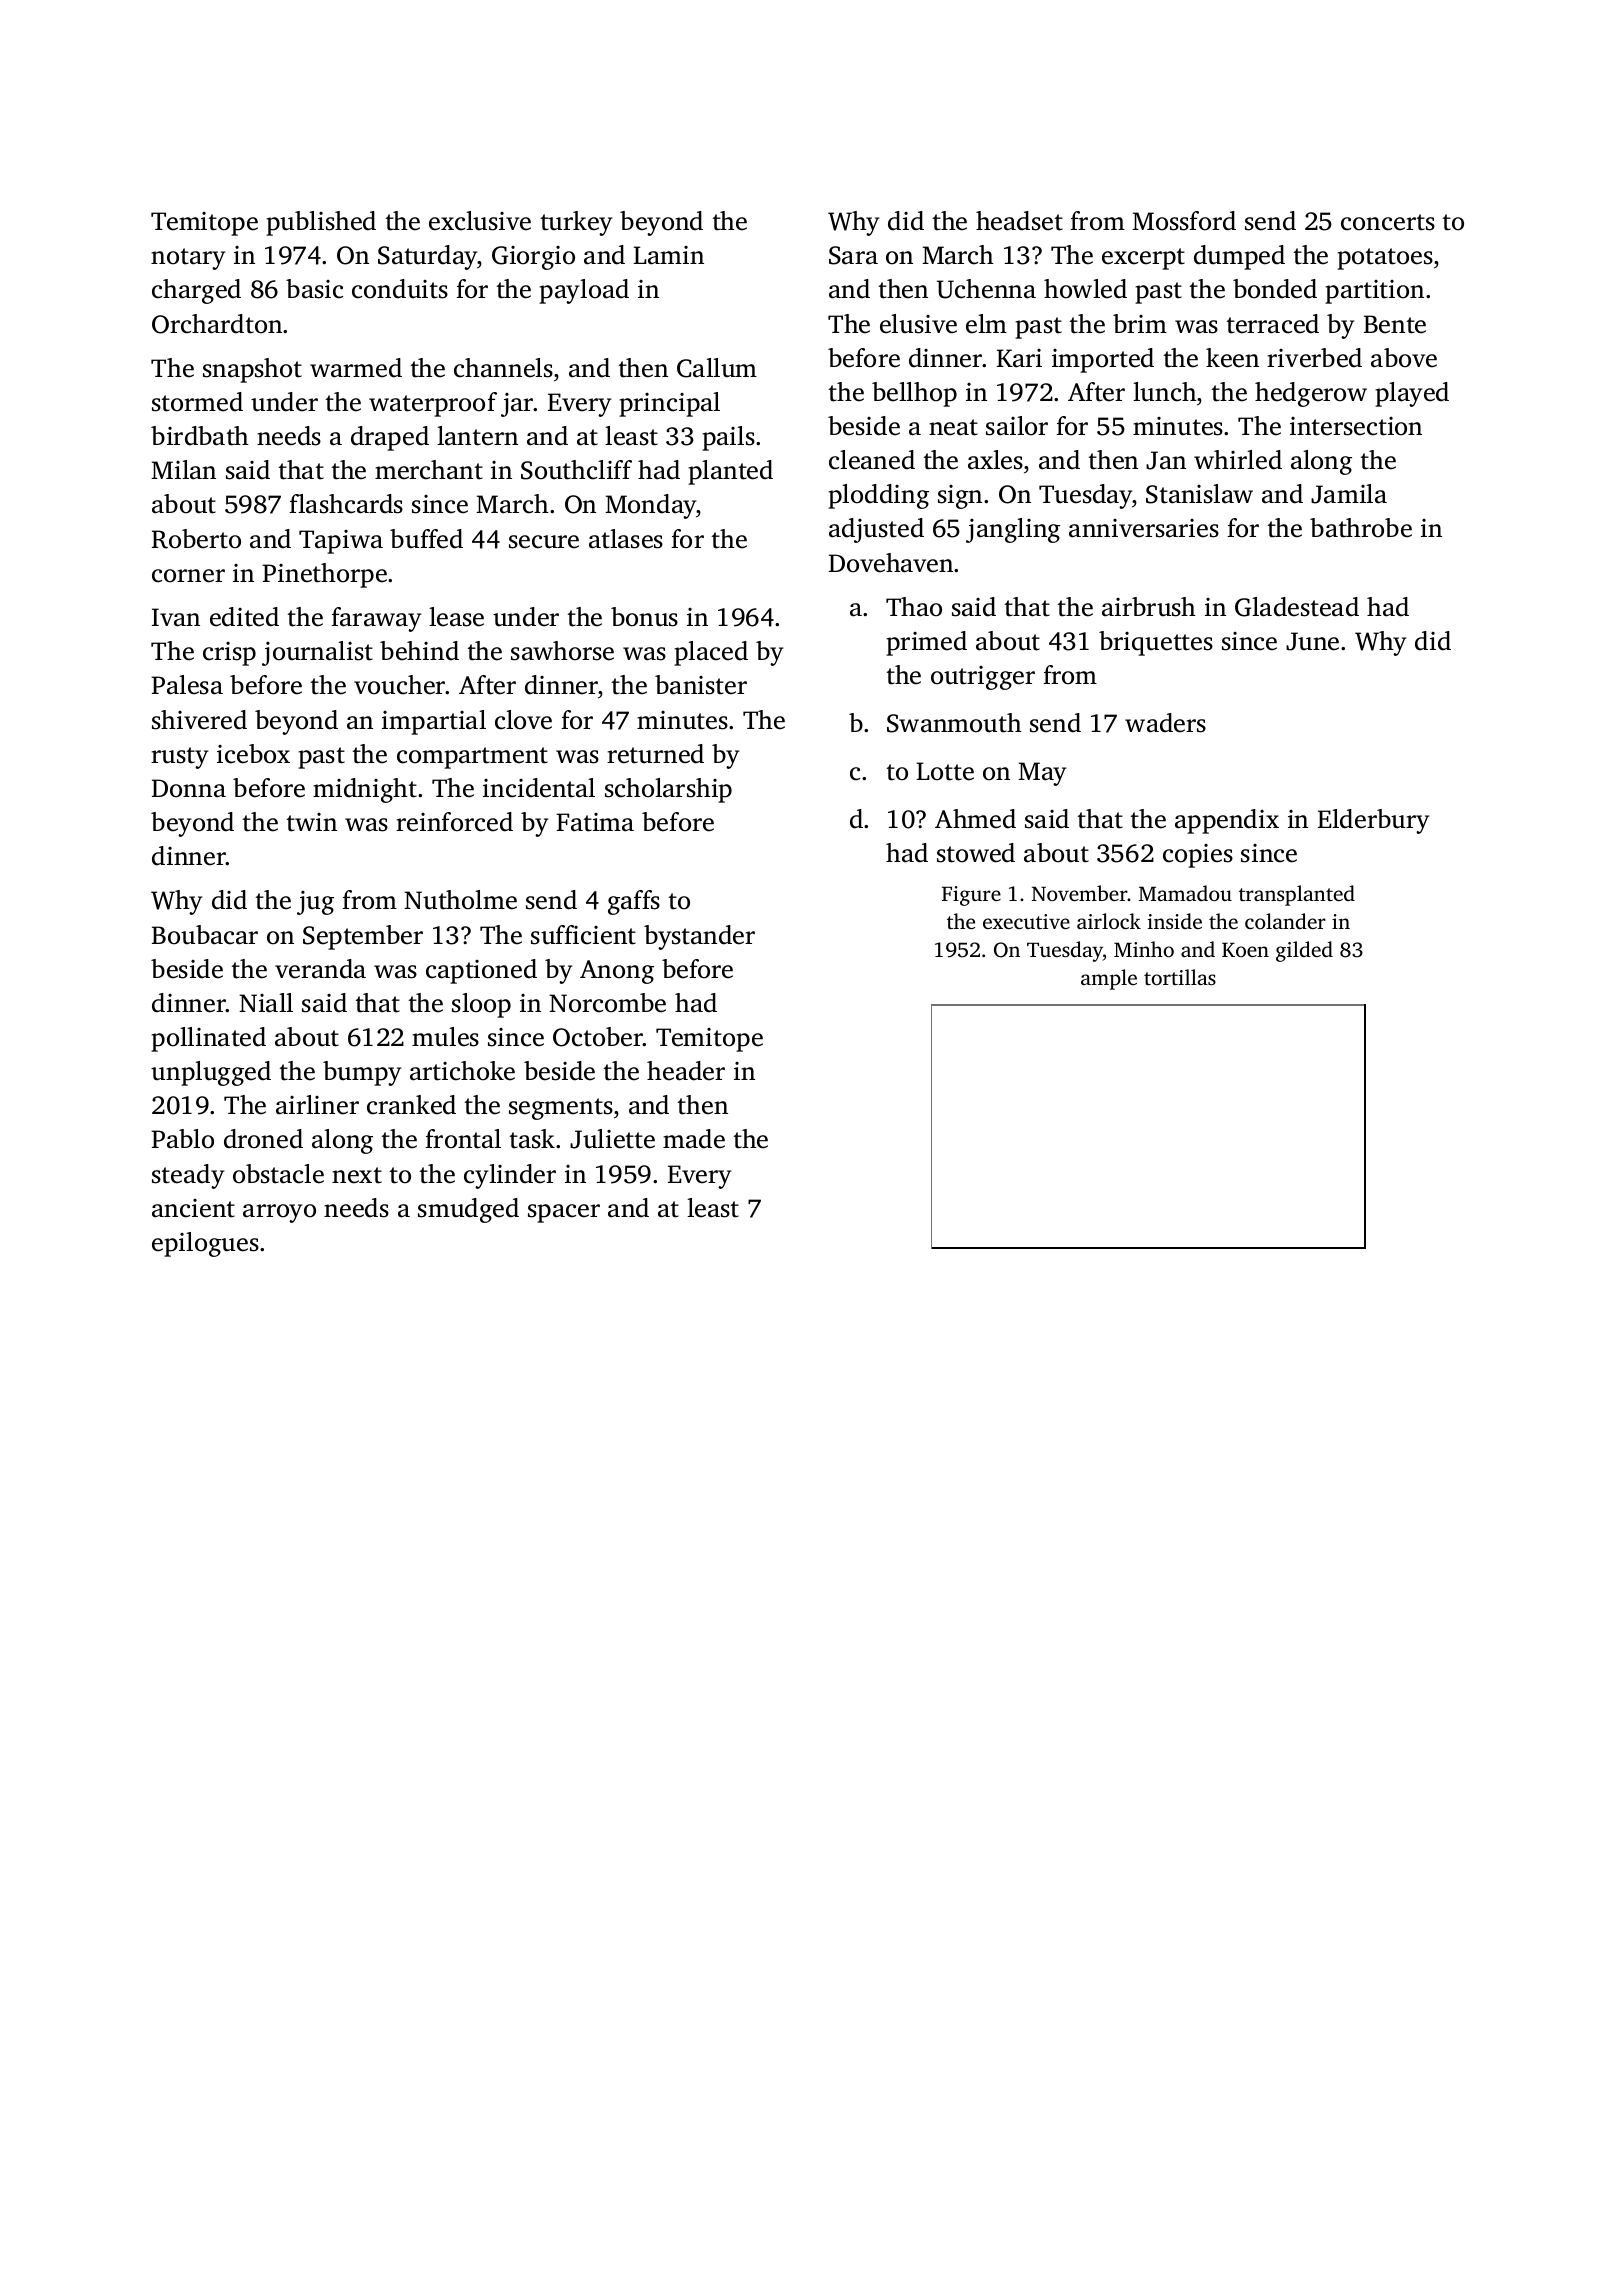 Image resolution: width=1620 pixels, height=2292 pixels. I want to click on jangling, so click(1013, 530).
